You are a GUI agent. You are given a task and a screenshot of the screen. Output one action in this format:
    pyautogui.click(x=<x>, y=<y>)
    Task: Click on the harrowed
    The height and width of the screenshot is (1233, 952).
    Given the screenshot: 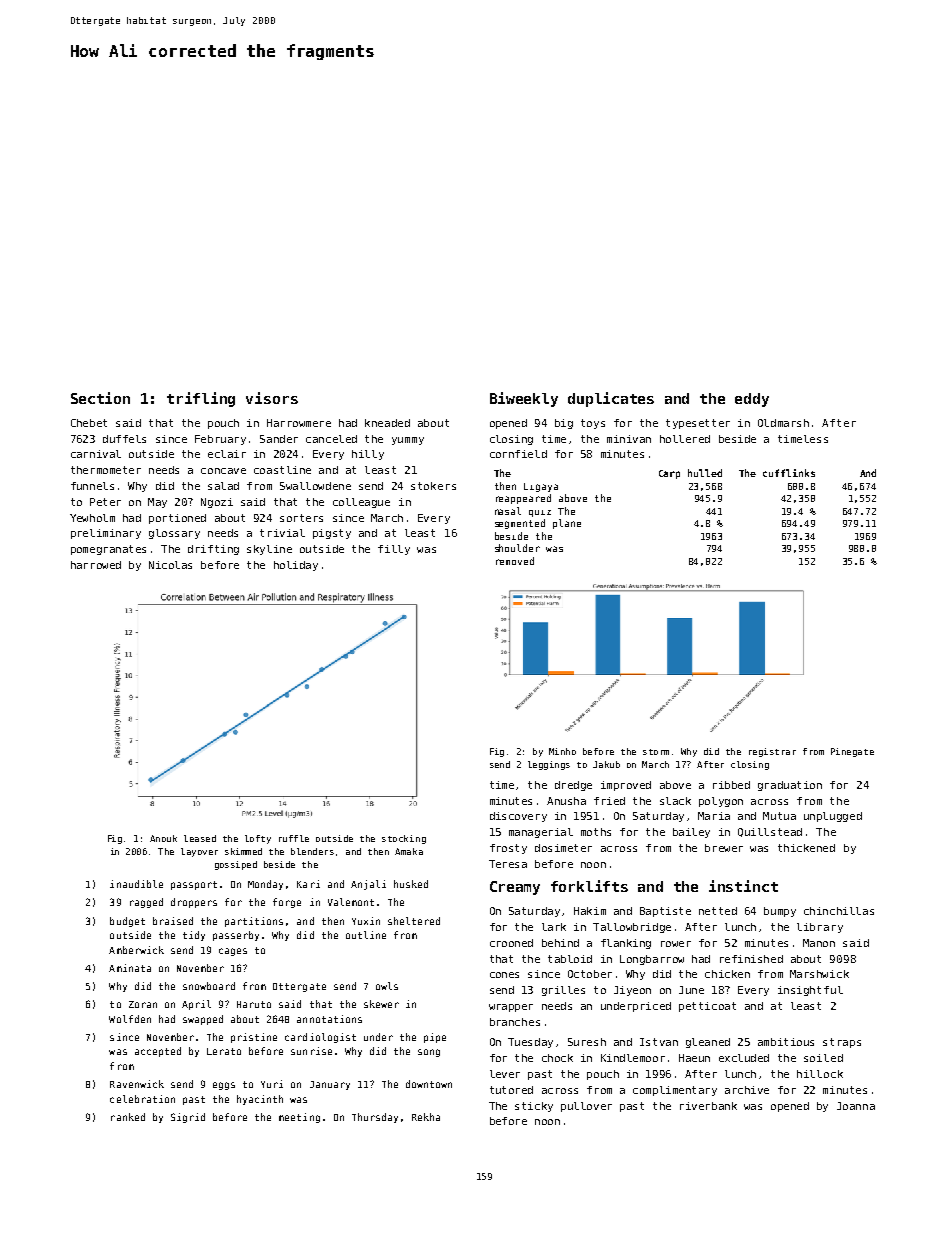 What is the action you would take?
    pyautogui.click(x=96, y=565)
